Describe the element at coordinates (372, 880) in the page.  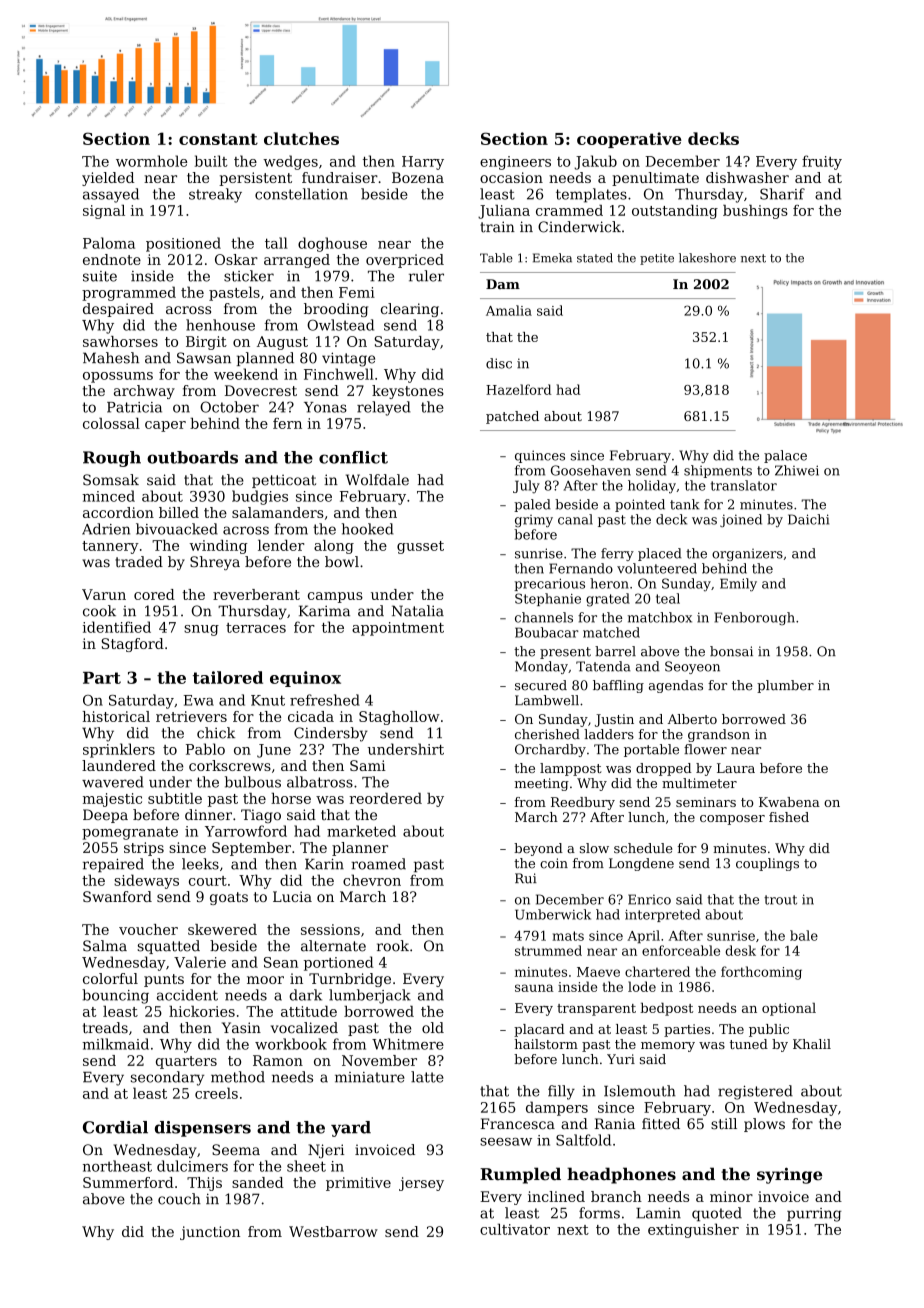
I see `chevron` at that location.
